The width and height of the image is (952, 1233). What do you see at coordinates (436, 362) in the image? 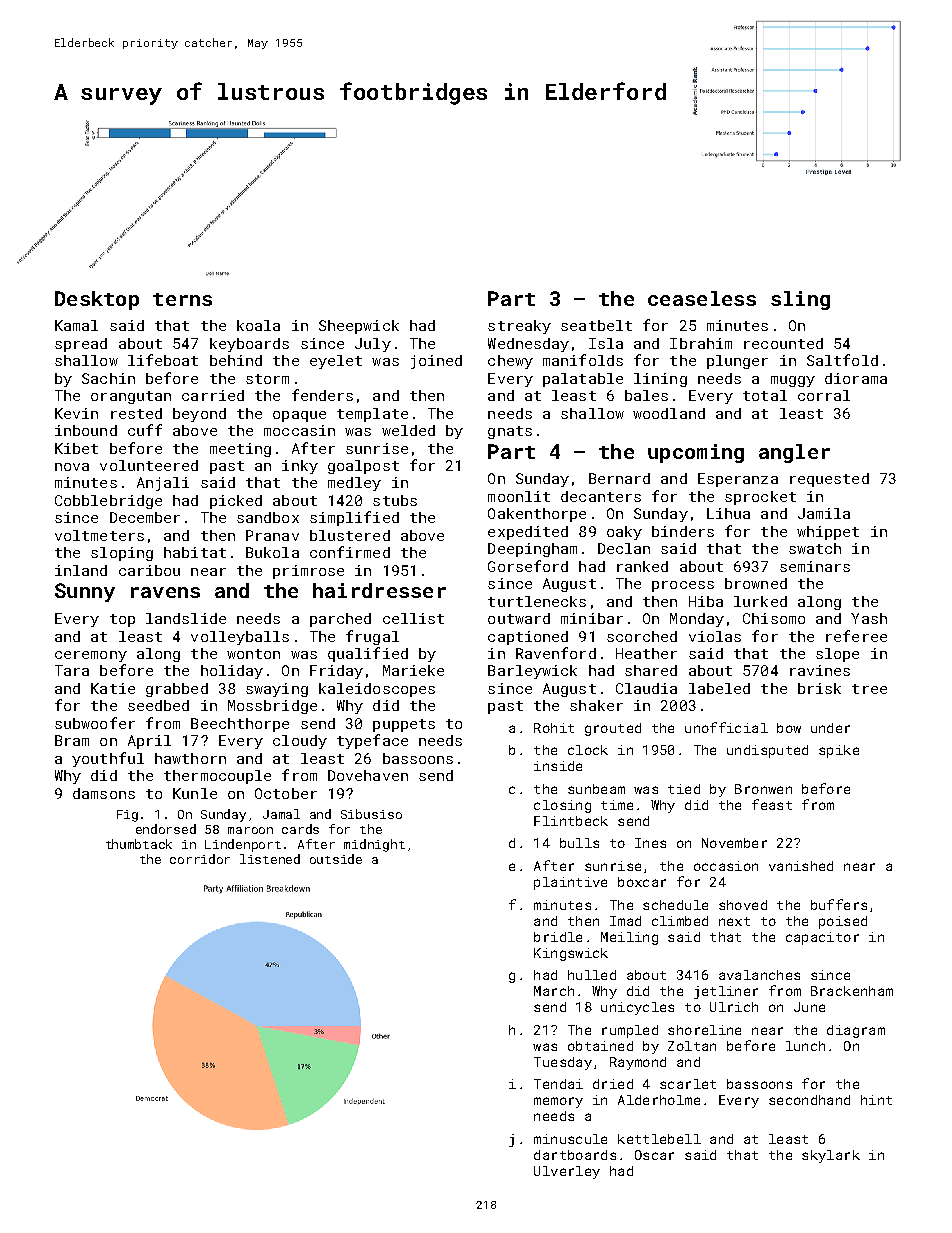
I see `joined` at bounding box center [436, 362].
